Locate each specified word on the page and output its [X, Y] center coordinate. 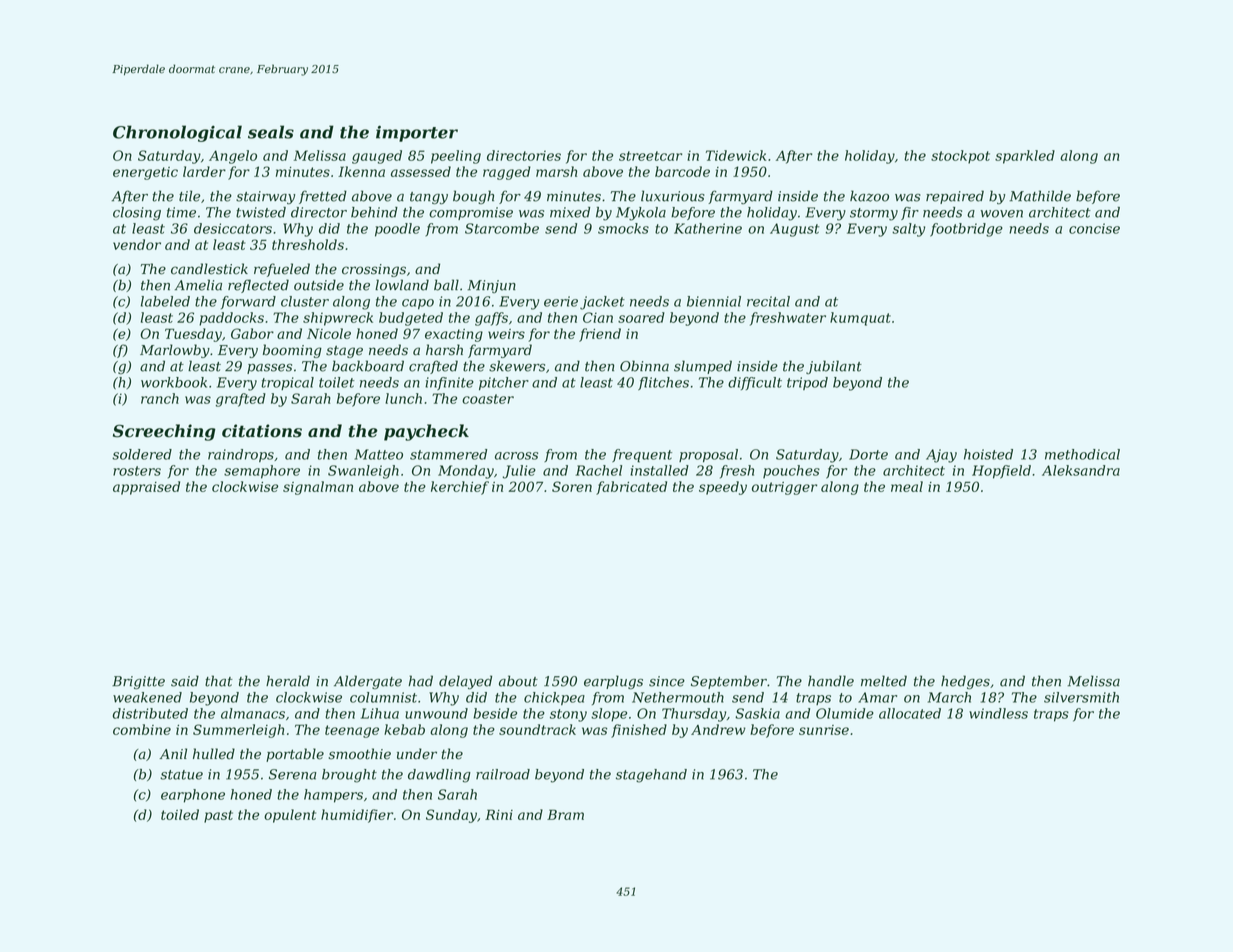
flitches [663, 383]
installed [659, 470]
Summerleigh [238, 731]
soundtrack [537, 729]
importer [417, 133]
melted [884, 681]
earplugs [613, 682]
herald [288, 681]
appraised [146, 488]
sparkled [1025, 157]
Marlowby [175, 351]
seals [271, 132]
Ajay [941, 456]
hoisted [988, 454]
